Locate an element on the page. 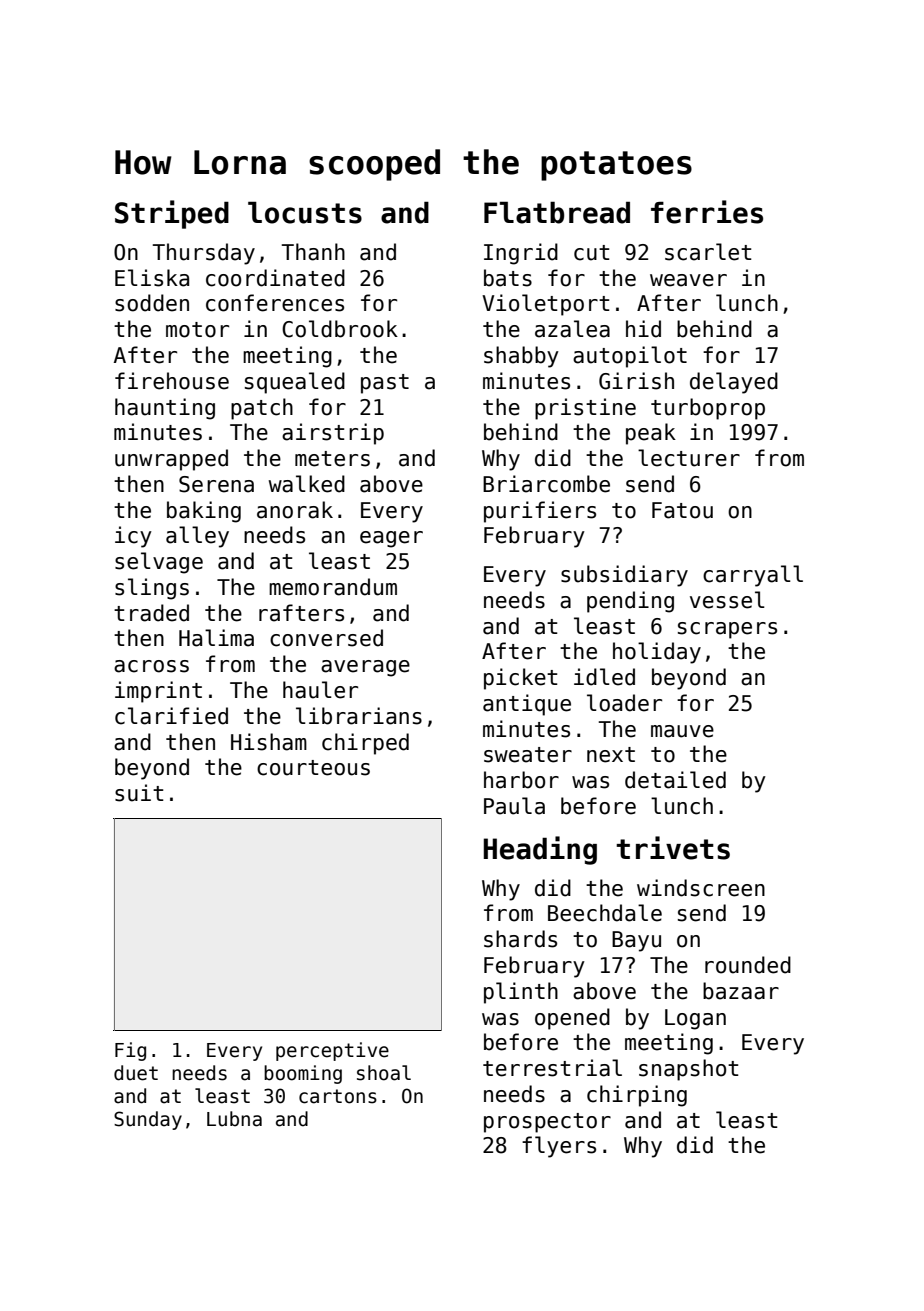 The image size is (924, 1311). shoal is located at coordinates (384, 1073).
